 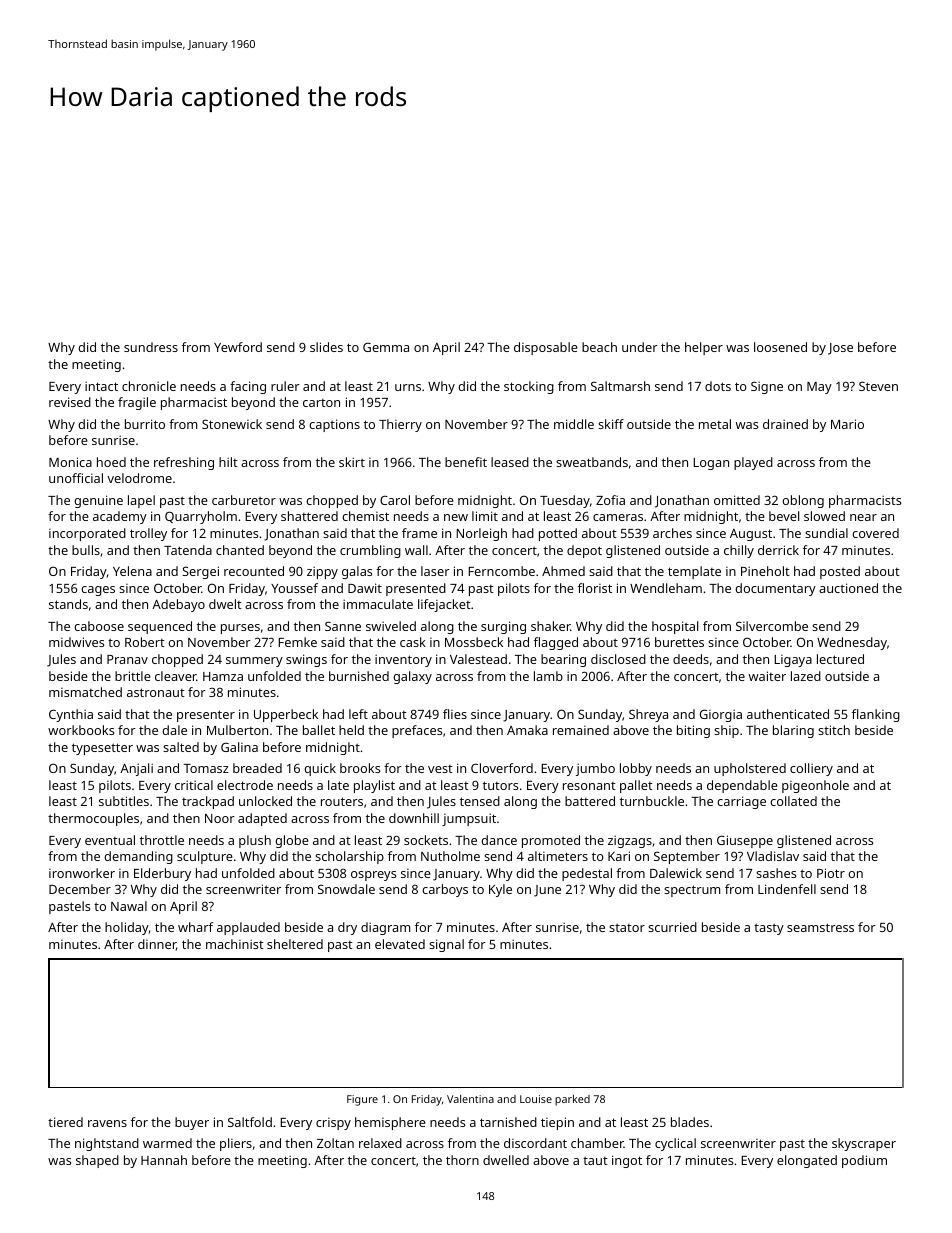 What do you see at coordinates (250, 1122) in the page?
I see `Saltfold` at bounding box center [250, 1122].
